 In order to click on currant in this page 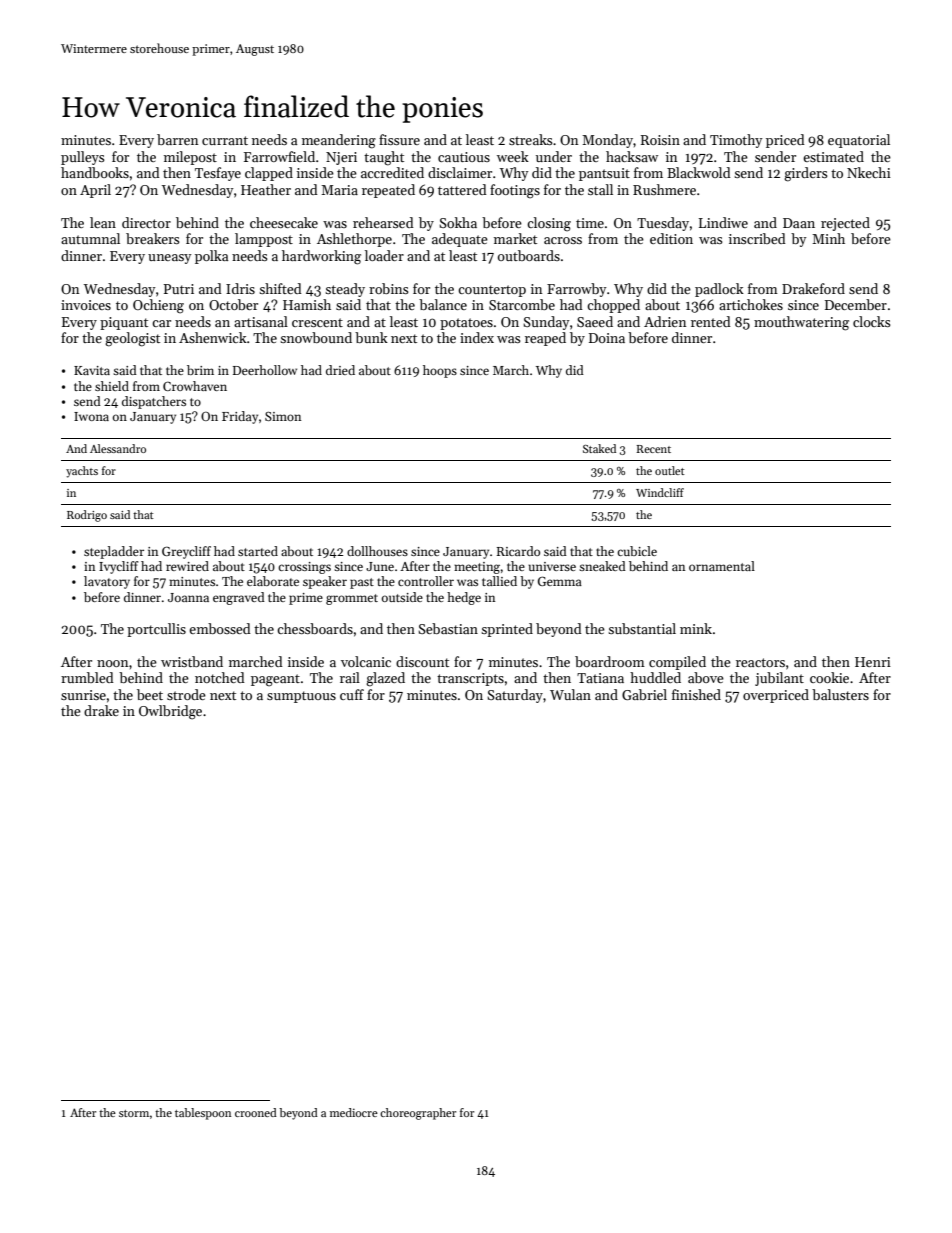, I will do `click(225, 140)`.
